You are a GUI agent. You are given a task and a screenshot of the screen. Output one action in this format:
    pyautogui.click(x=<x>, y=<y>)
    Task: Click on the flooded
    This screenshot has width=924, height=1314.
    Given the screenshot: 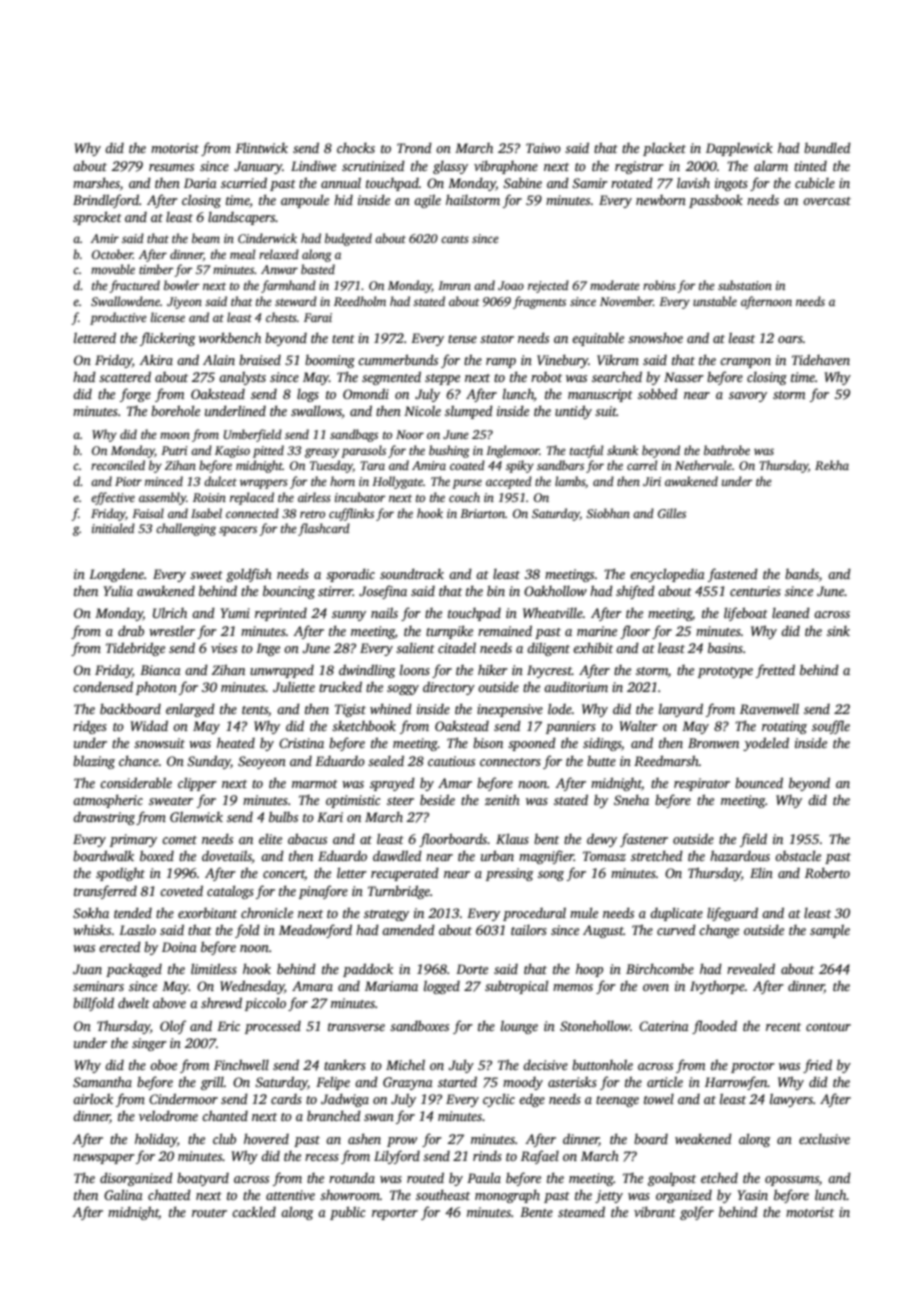 What is the action you would take?
    pyautogui.click(x=714, y=1027)
